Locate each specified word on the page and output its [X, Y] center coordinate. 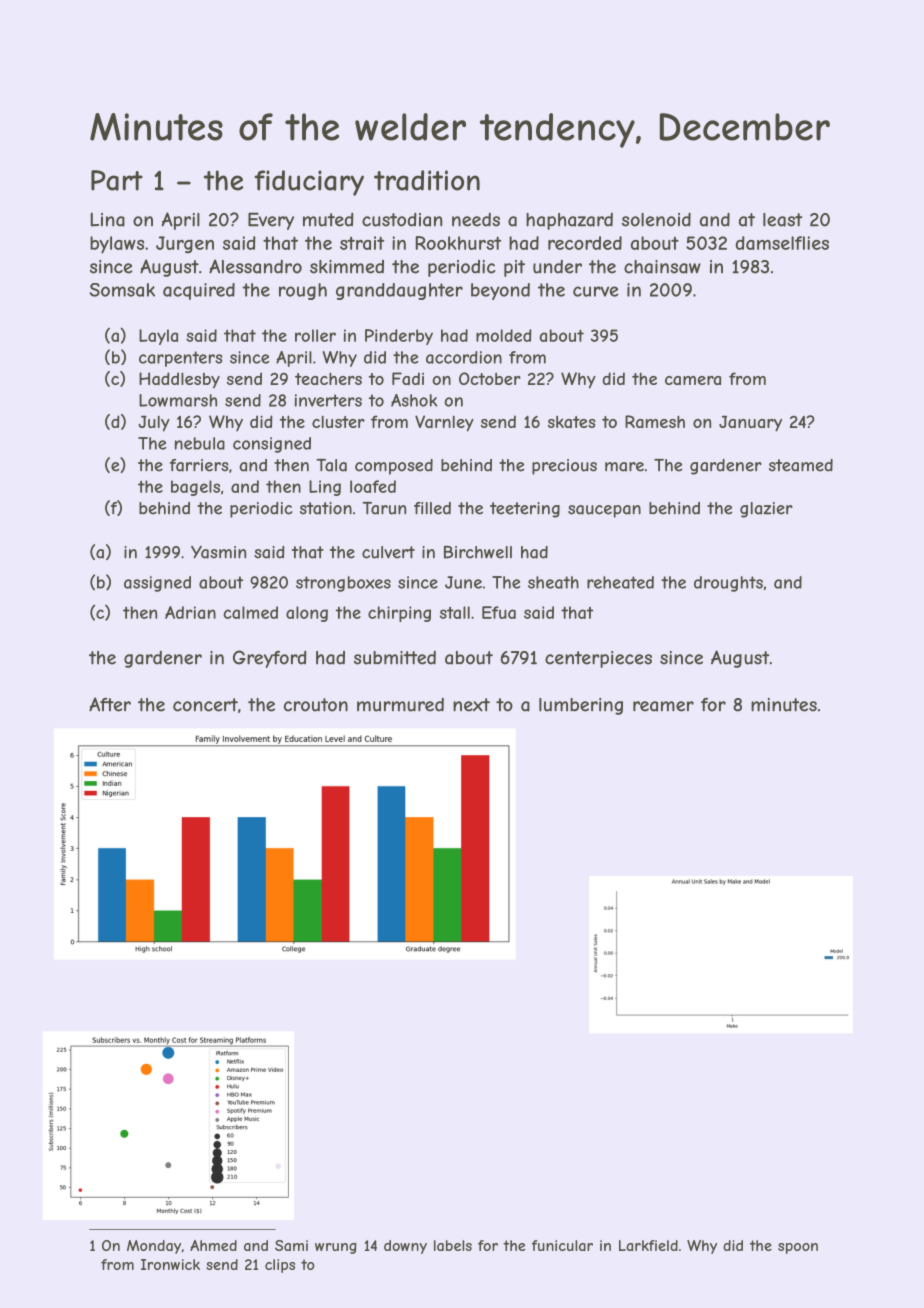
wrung [335, 1248]
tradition [427, 180]
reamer [663, 706]
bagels [195, 488]
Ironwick [170, 1264]
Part [117, 180]
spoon [798, 1248]
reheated [620, 582]
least [782, 220]
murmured [400, 705]
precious [564, 467]
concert [205, 705]
